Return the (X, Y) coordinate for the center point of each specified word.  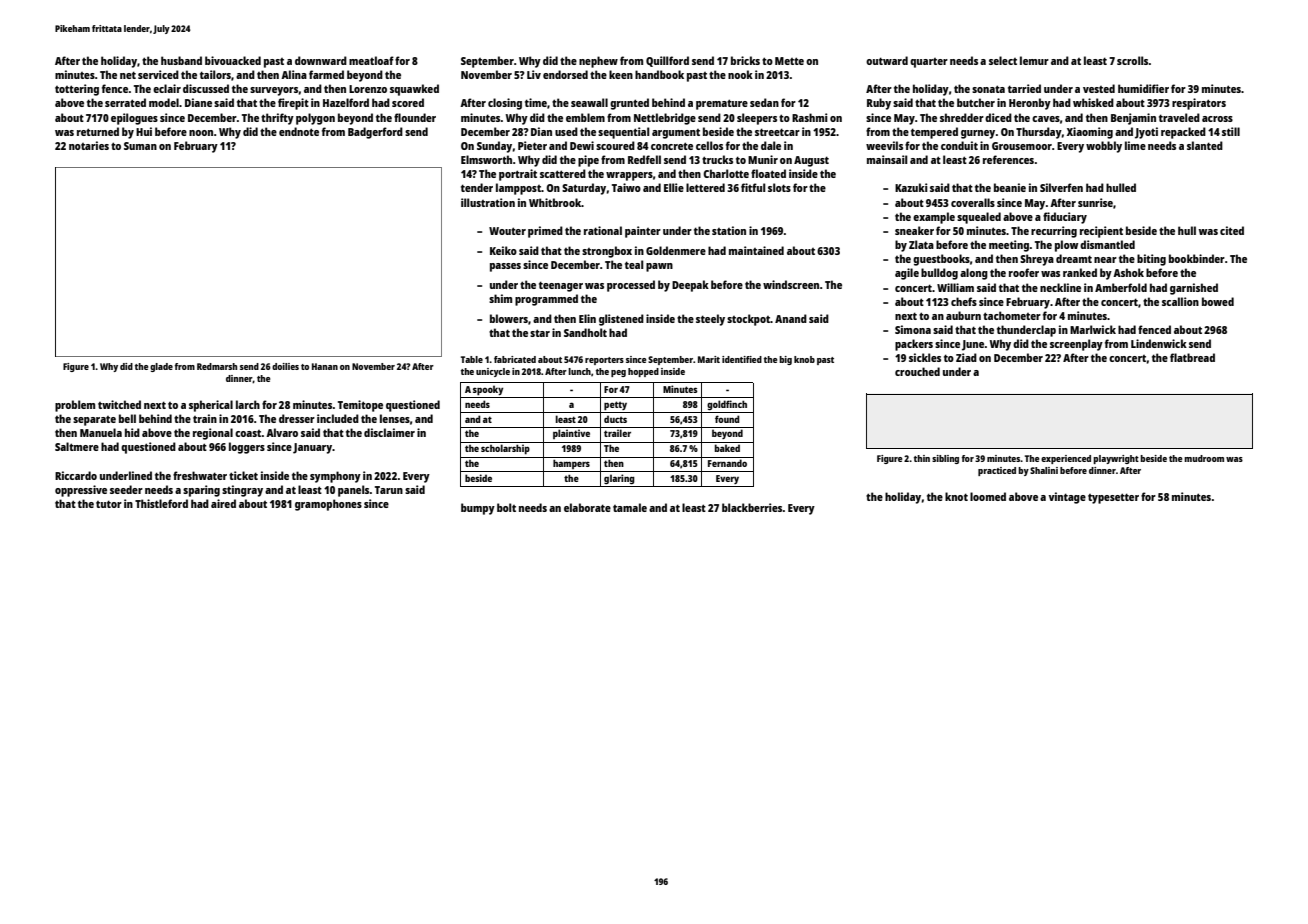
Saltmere (77, 446)
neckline (1060, 287)
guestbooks (941, 260)
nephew (598, 62)
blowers (509, 318)
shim (500, 298)
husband (181, 60)
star (540, 333)
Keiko (503, 250)
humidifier (1143, 88)
